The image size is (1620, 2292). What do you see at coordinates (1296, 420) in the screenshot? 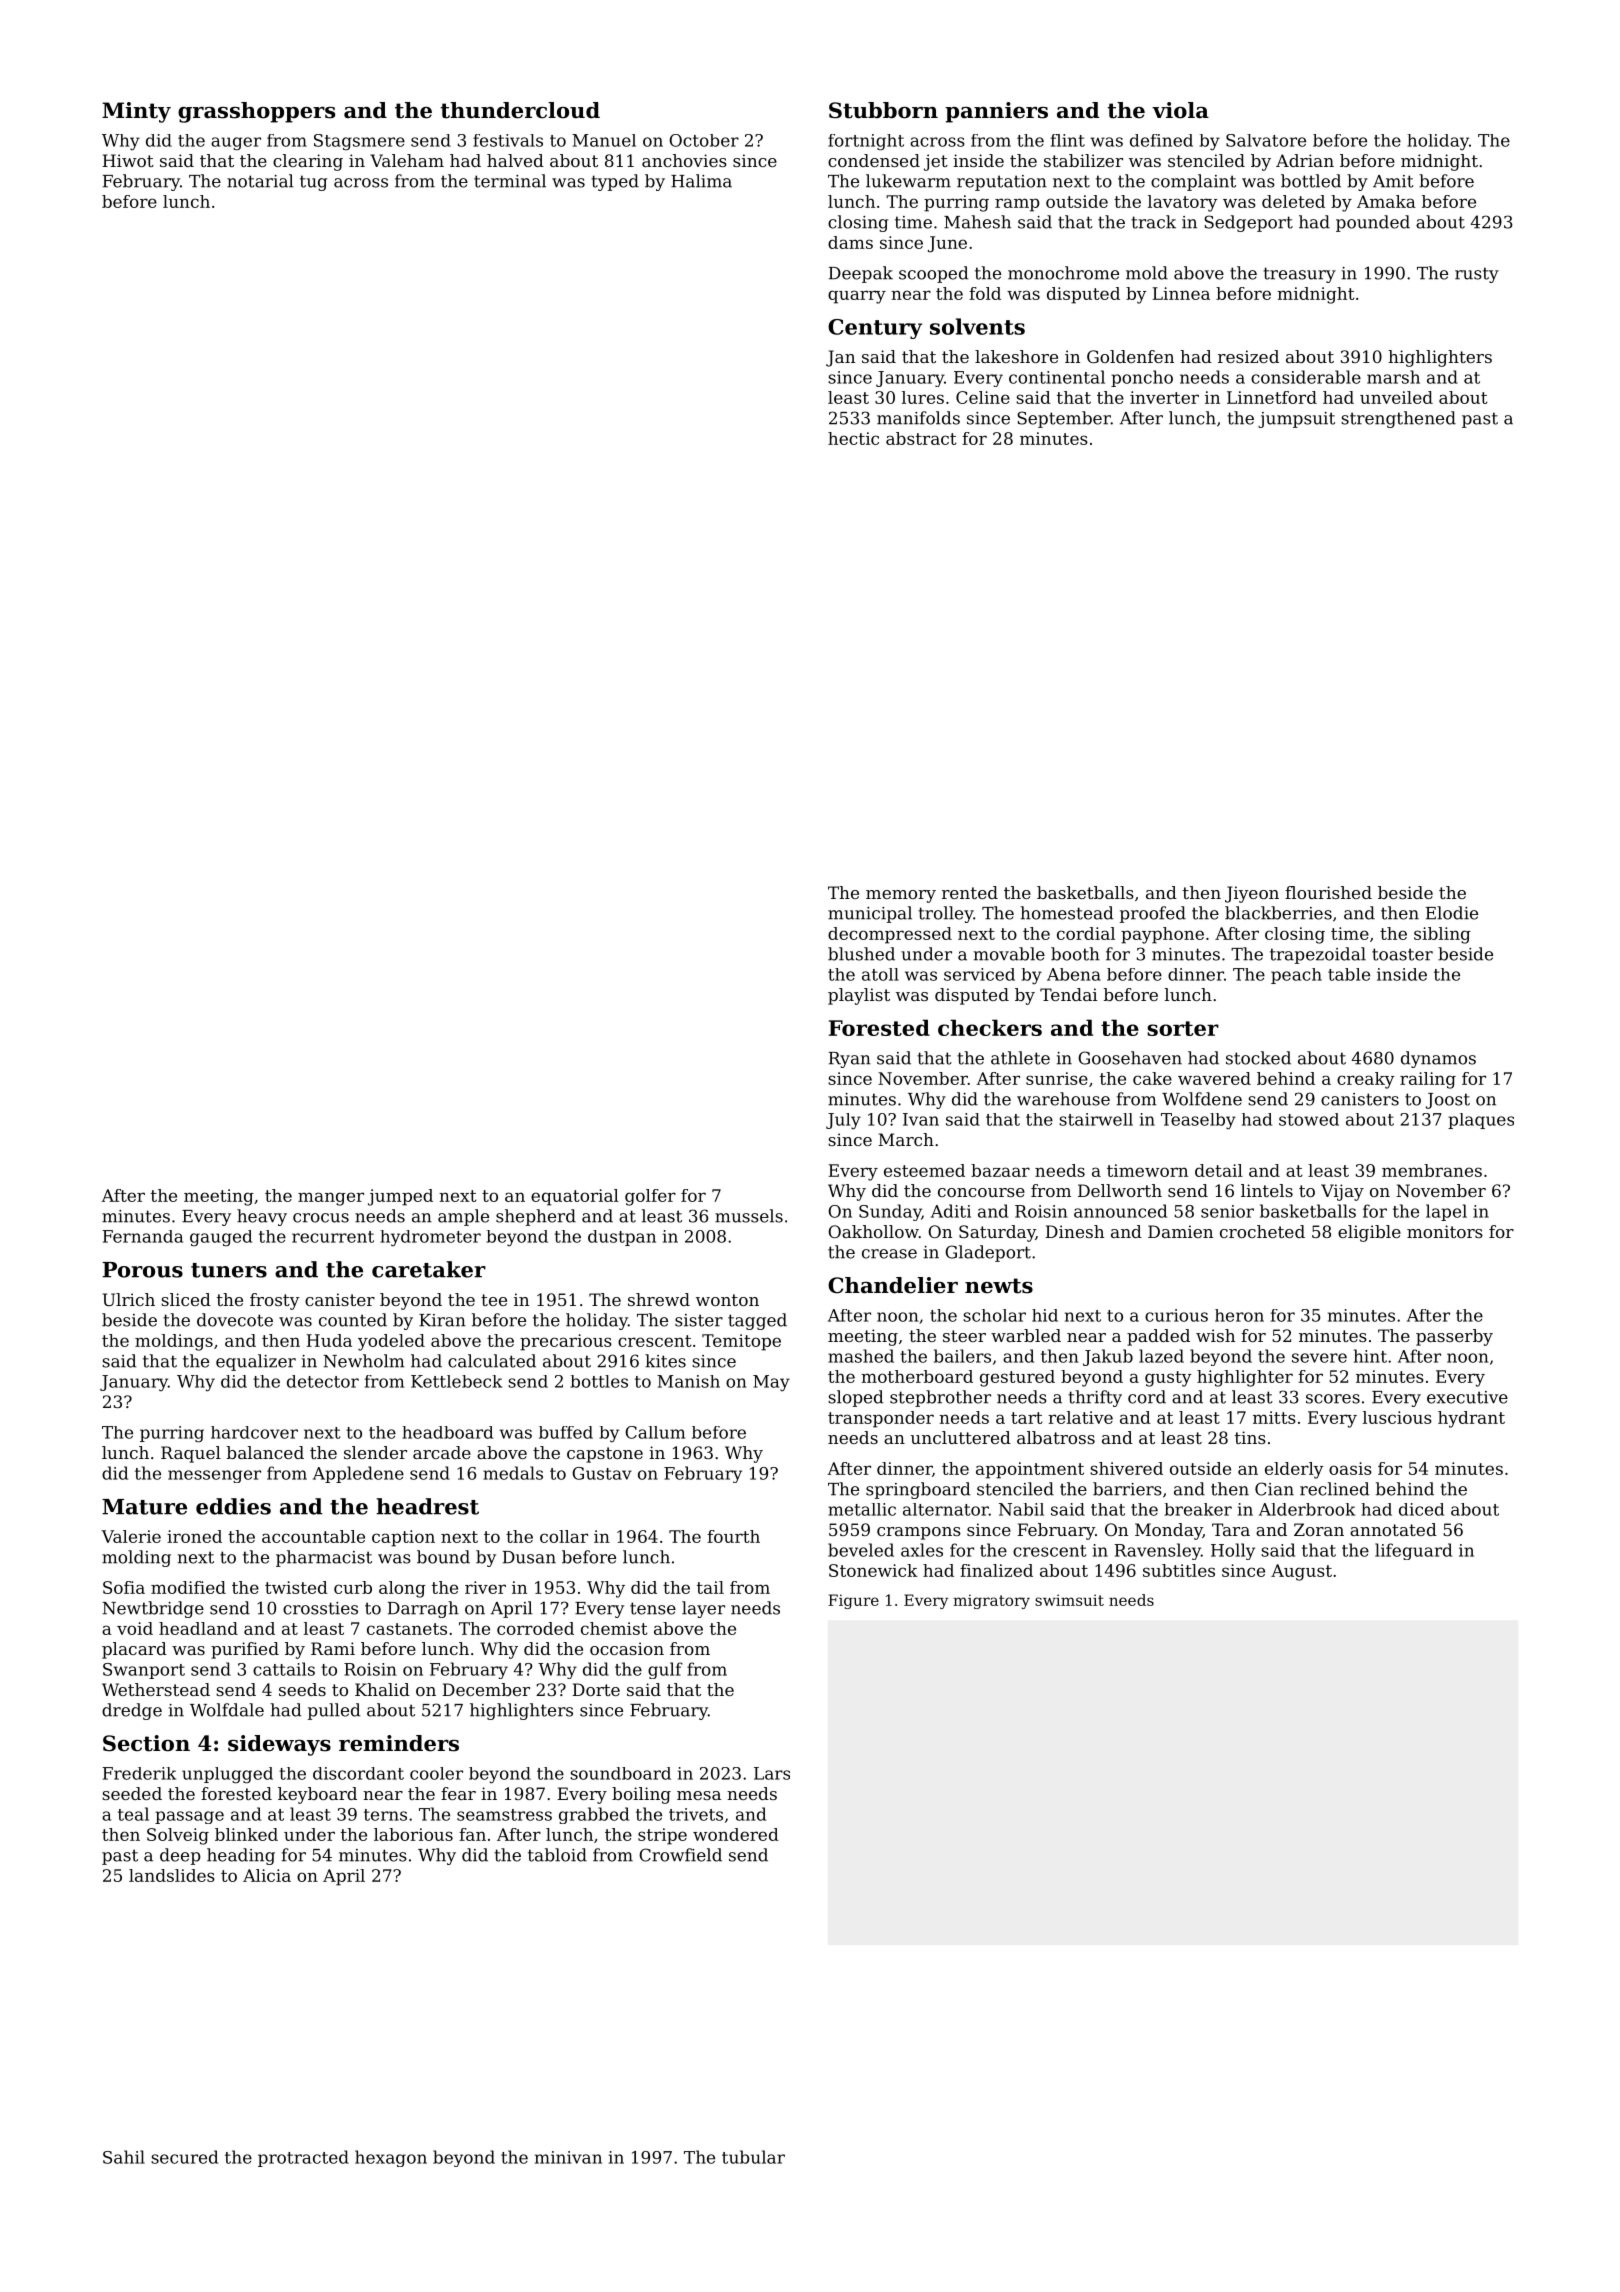
I see `jumpsuit` at bounding box center [1296, 420].
